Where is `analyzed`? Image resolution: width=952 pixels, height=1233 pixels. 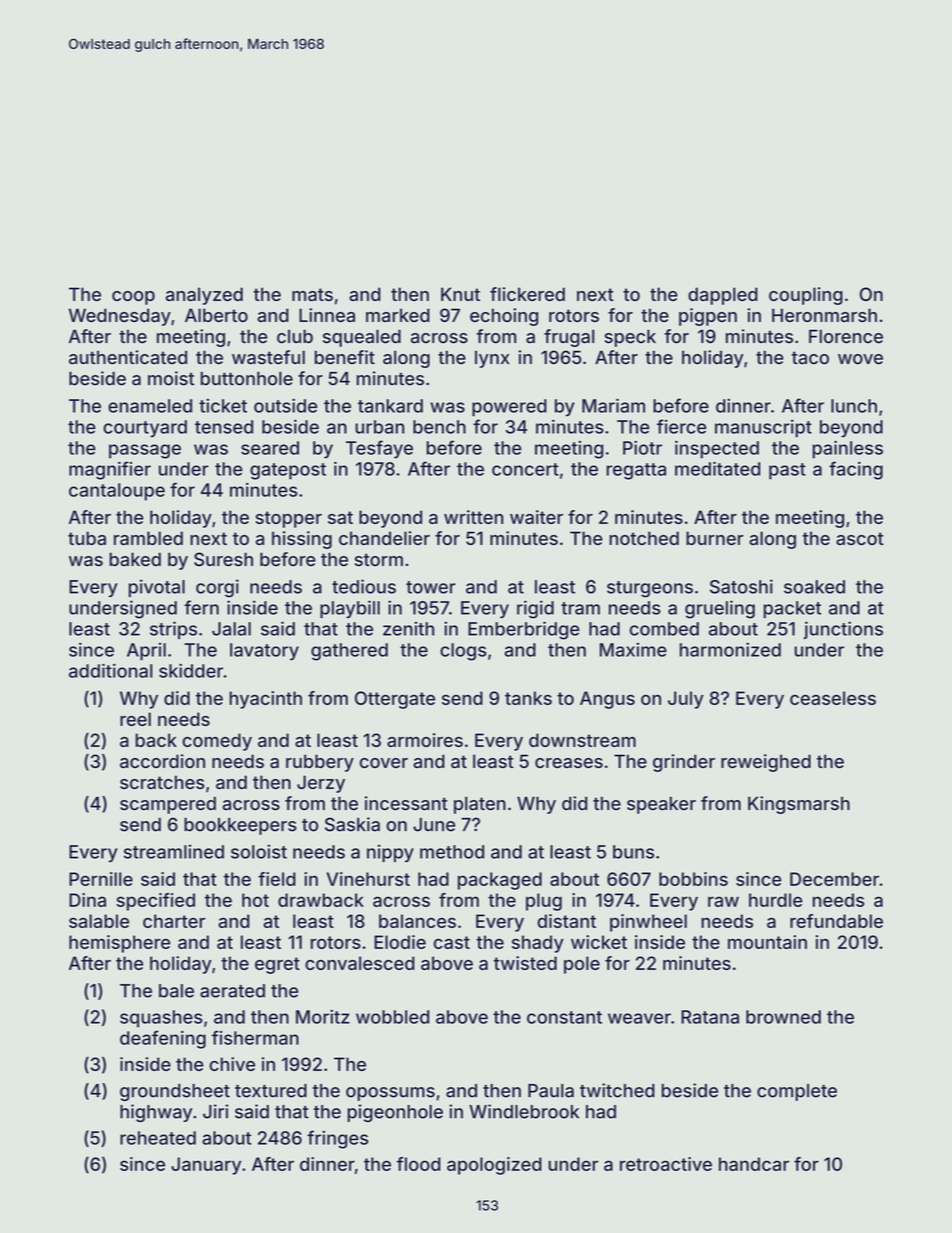
analyzed is located at coordinates (204, 296).
